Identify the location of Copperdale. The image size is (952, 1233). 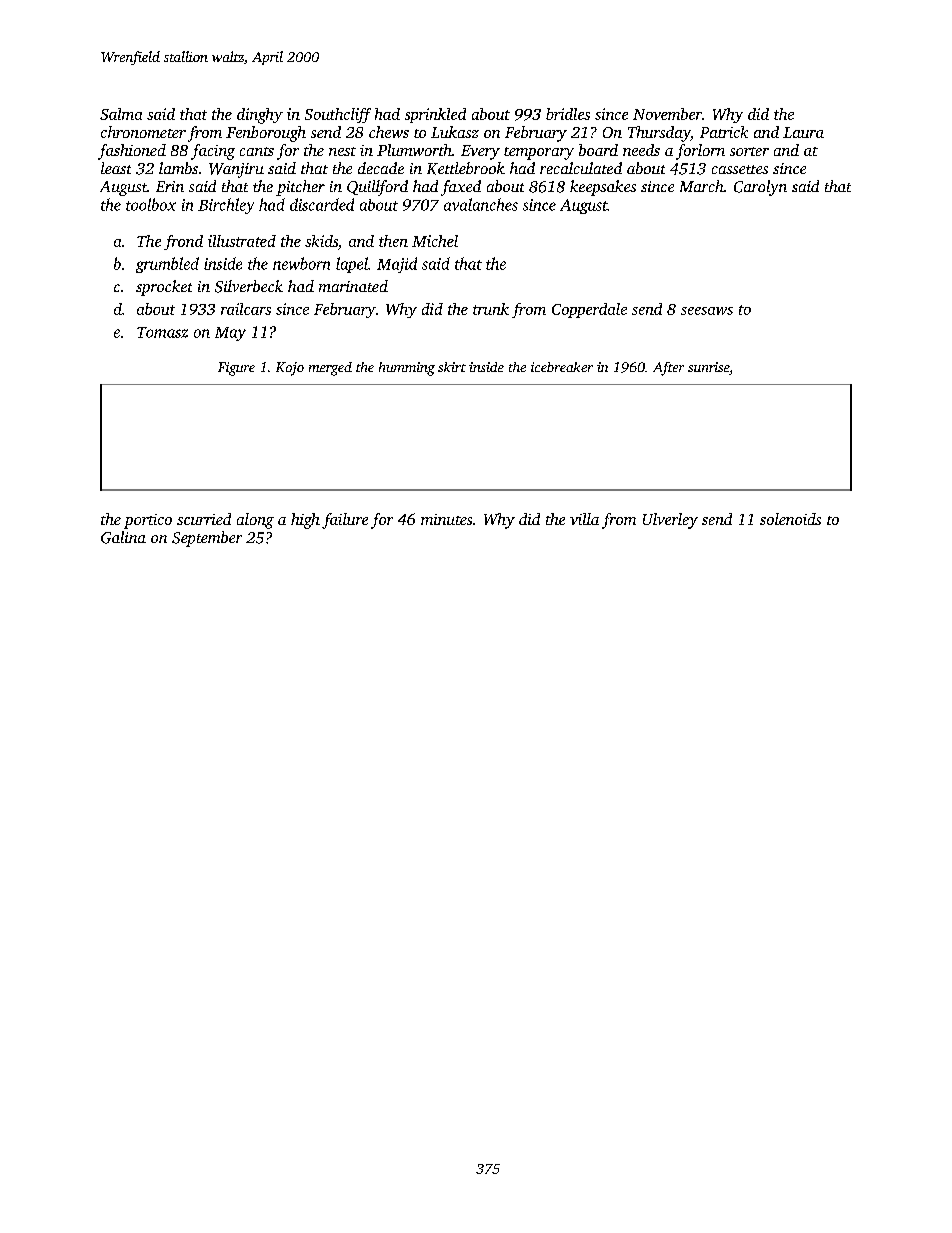
(589, 310).
